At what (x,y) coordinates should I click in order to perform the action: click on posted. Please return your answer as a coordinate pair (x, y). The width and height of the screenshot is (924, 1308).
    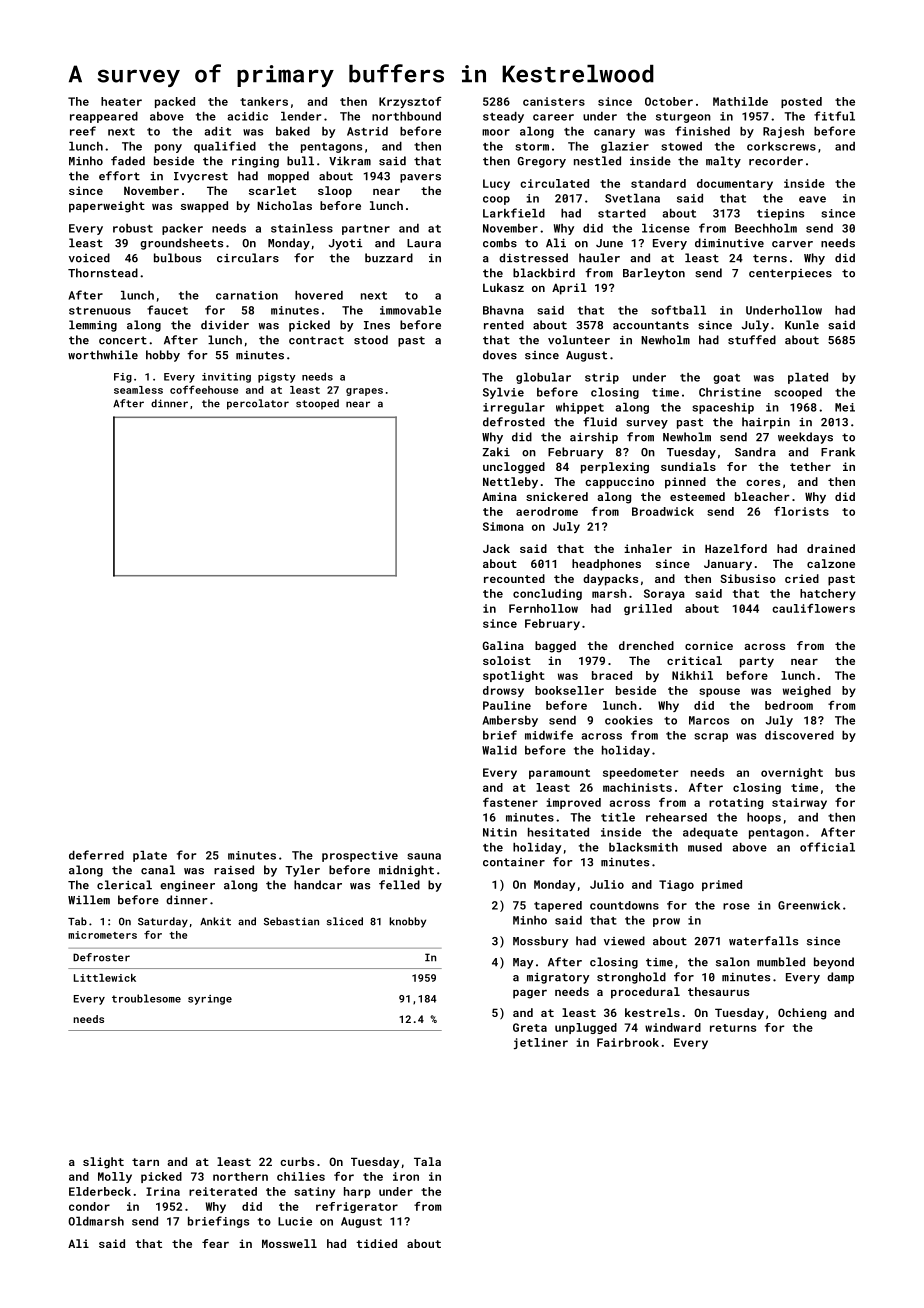
    Looking at the image, I should click on (801, 102).
